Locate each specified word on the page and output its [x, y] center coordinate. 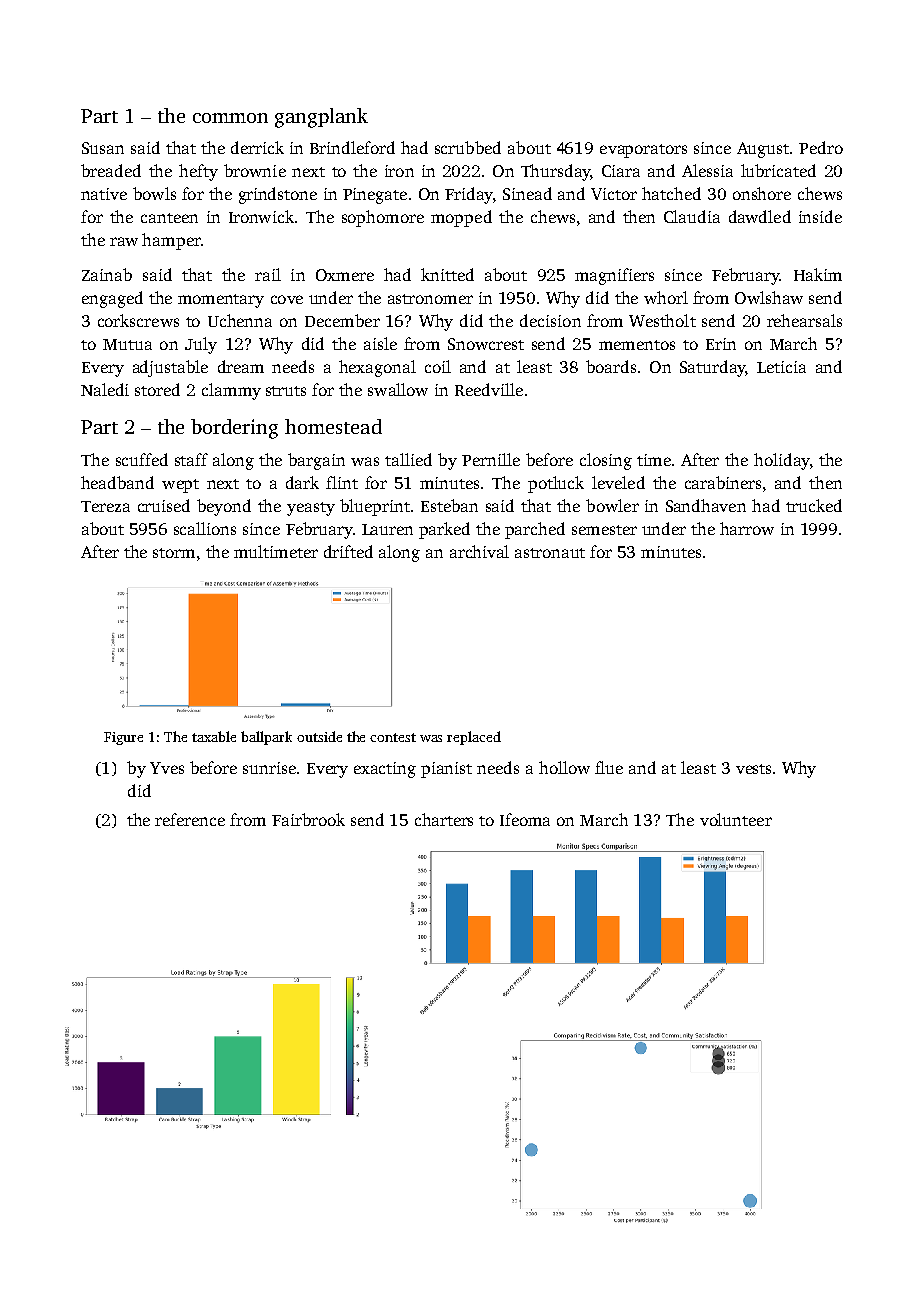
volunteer [736, 819]
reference [190, 819]
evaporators [643, 151]
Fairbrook [308, 819]
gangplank [321, 118]
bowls [154, 193]
